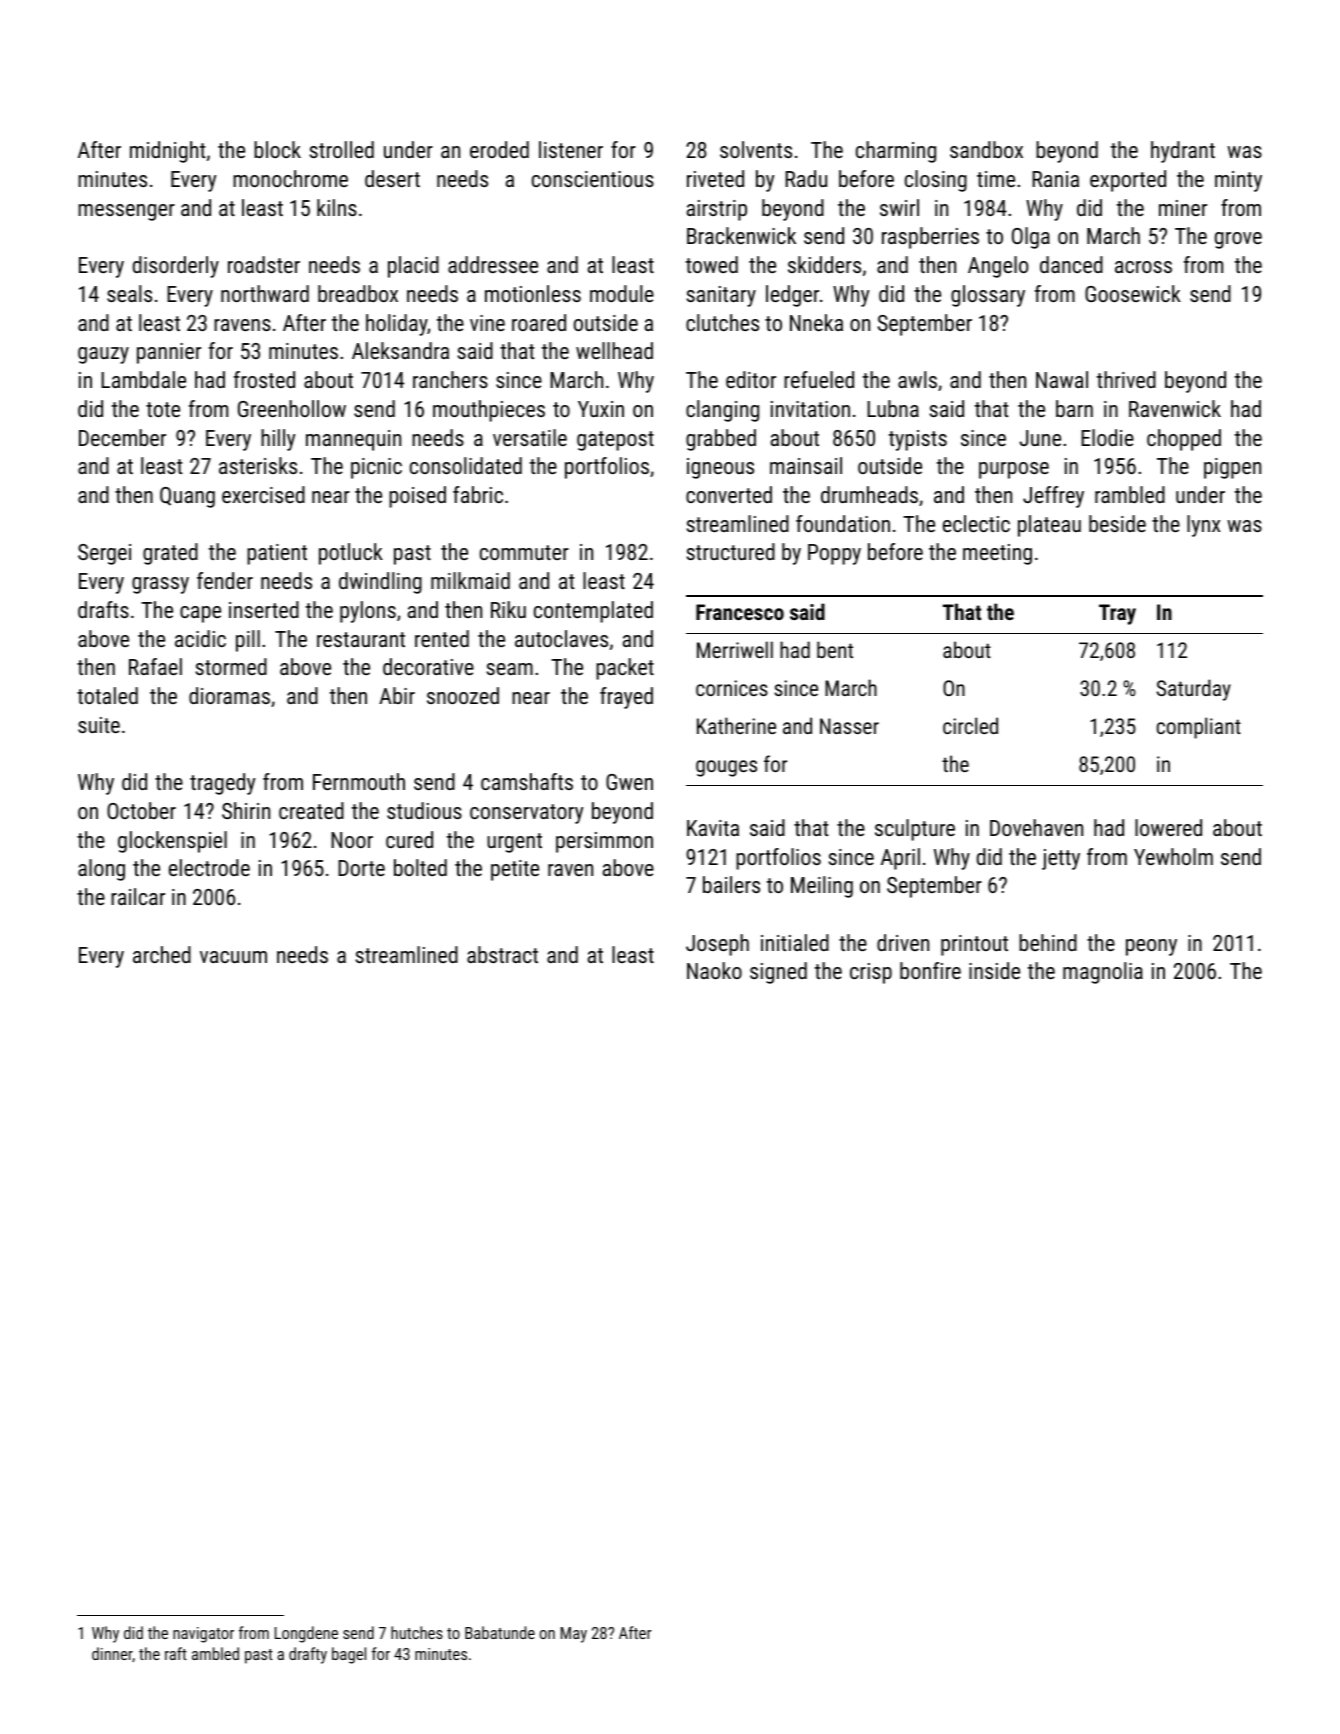 Image resolution: width=1340 pixels, height=1734 pixels. What do you see at coordinates (714, 970) in the page?
I see `Naoko` at bounding box center [714, 970].
